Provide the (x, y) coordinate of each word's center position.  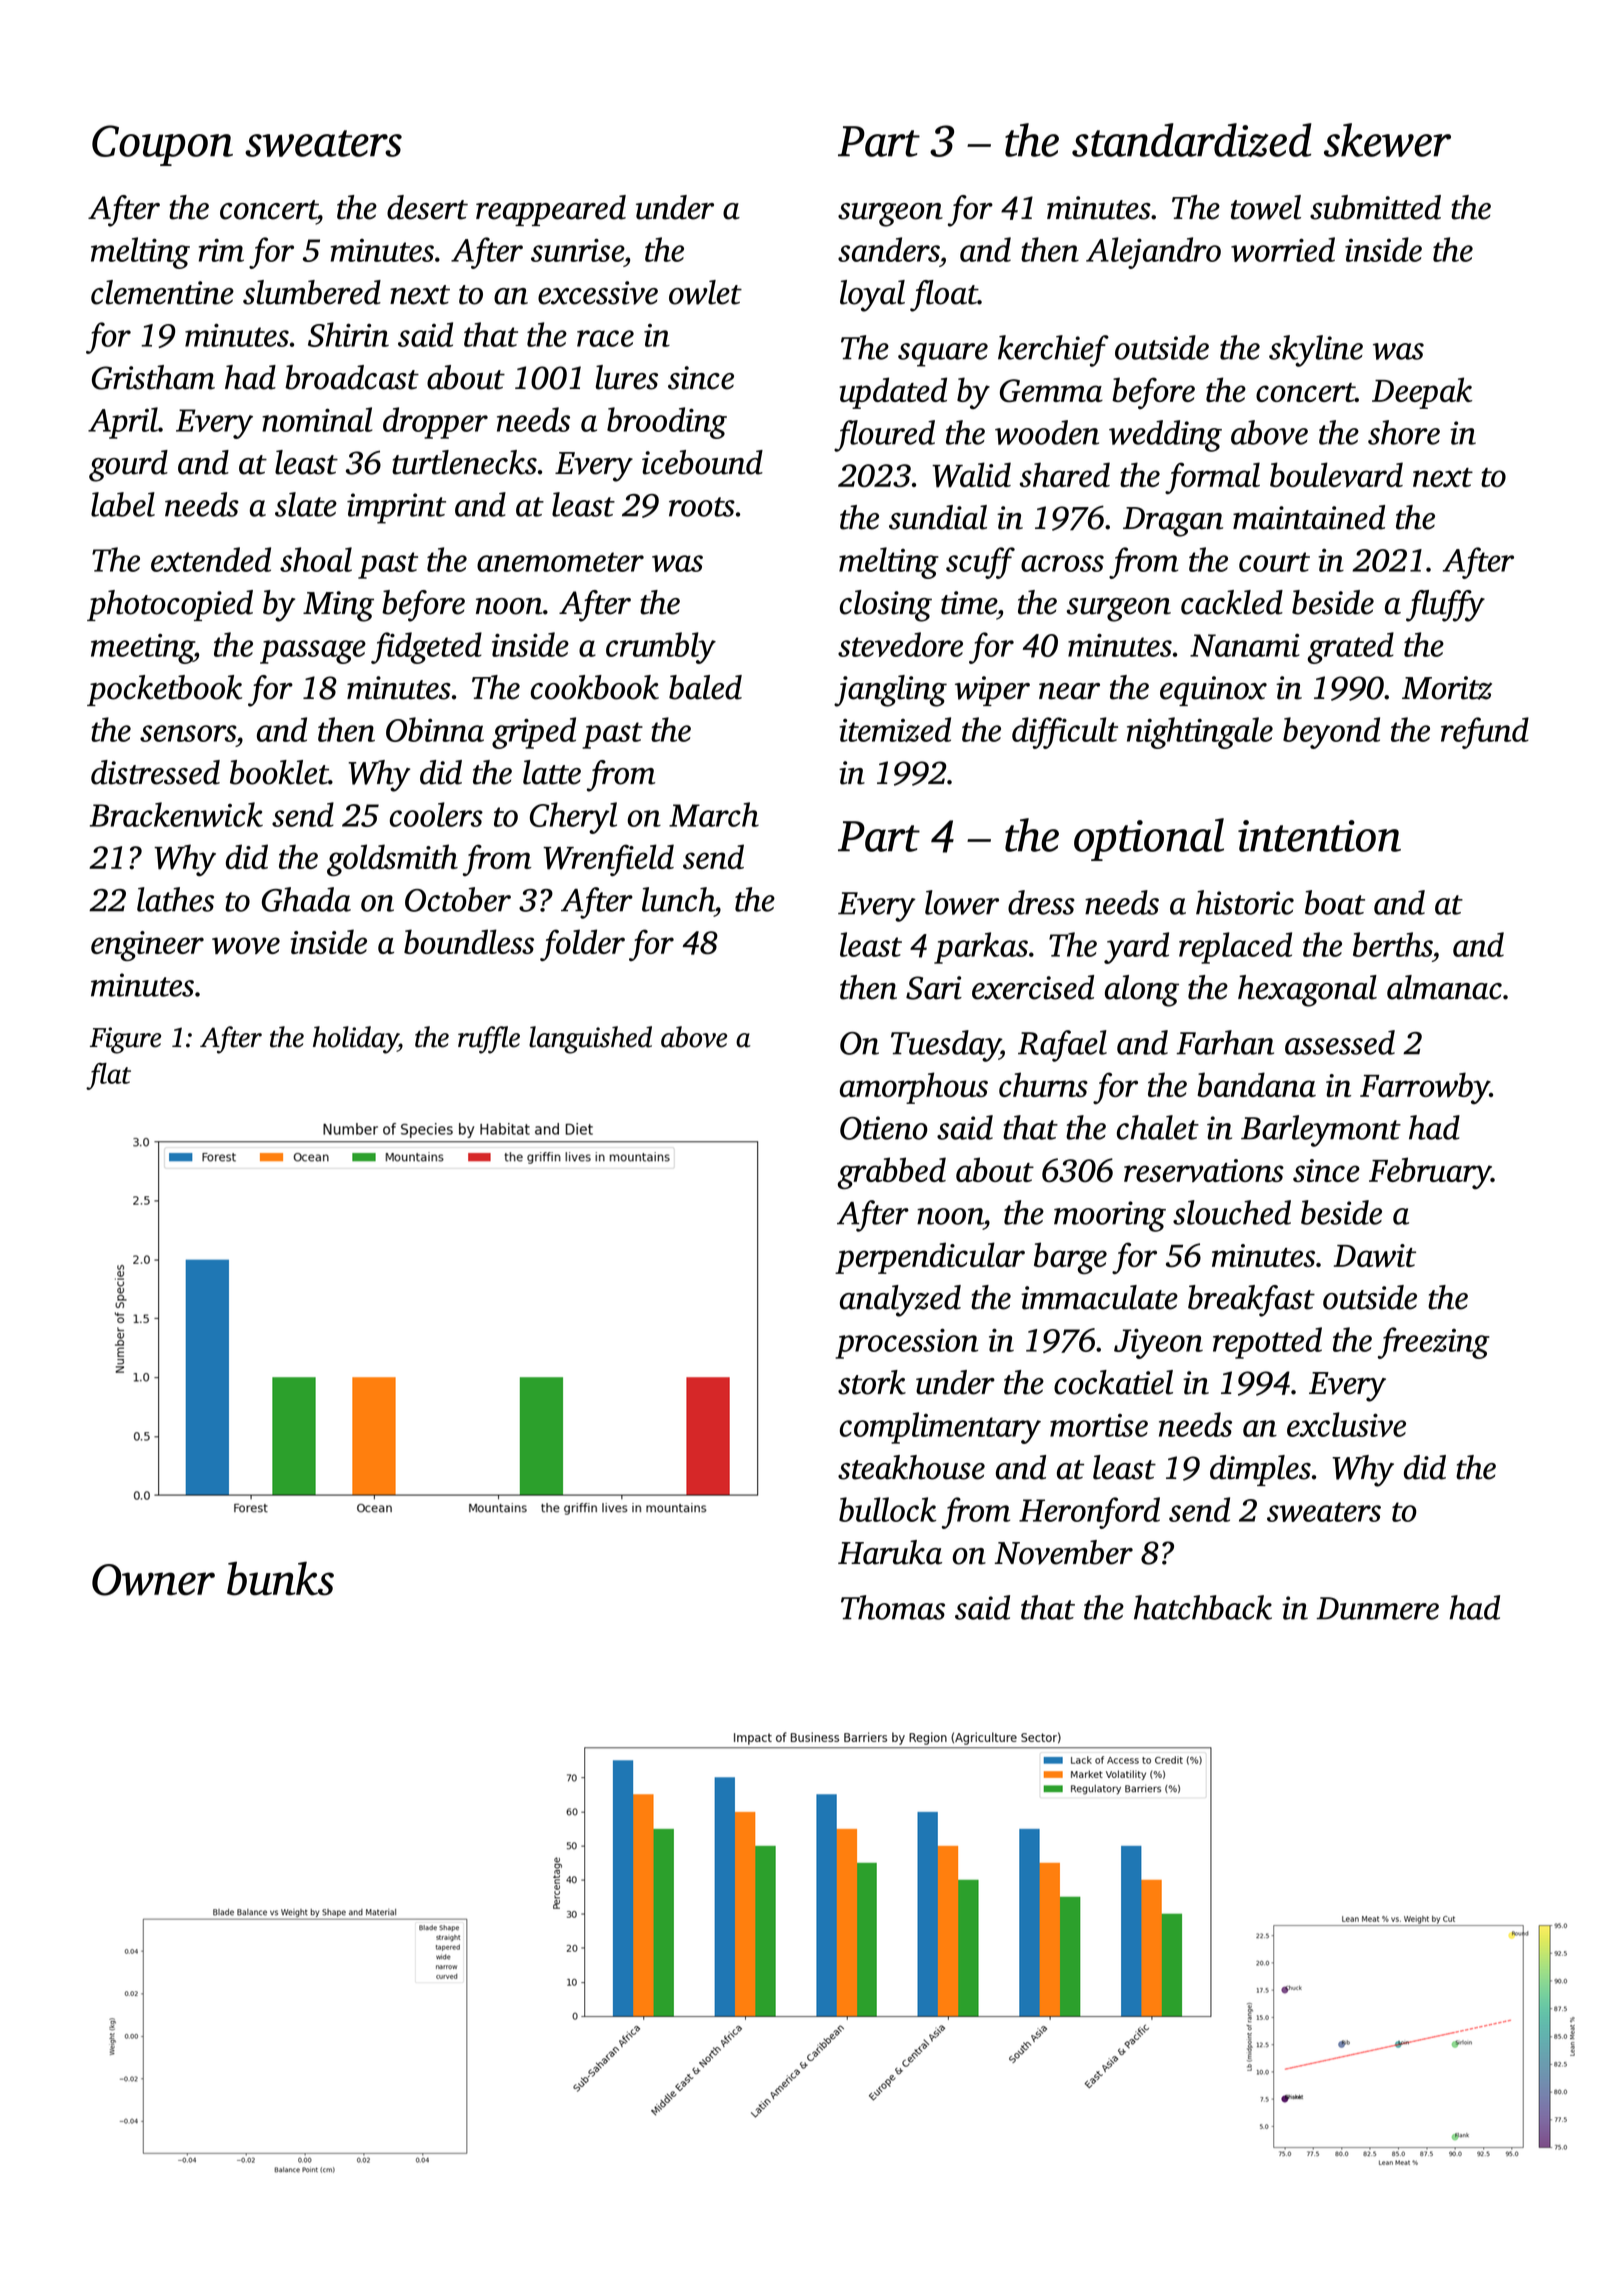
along (1142, 991)
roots (702, 507)
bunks (280, 1578)
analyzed (900, 1301)
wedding (1165, 436)
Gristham (153, 377)
